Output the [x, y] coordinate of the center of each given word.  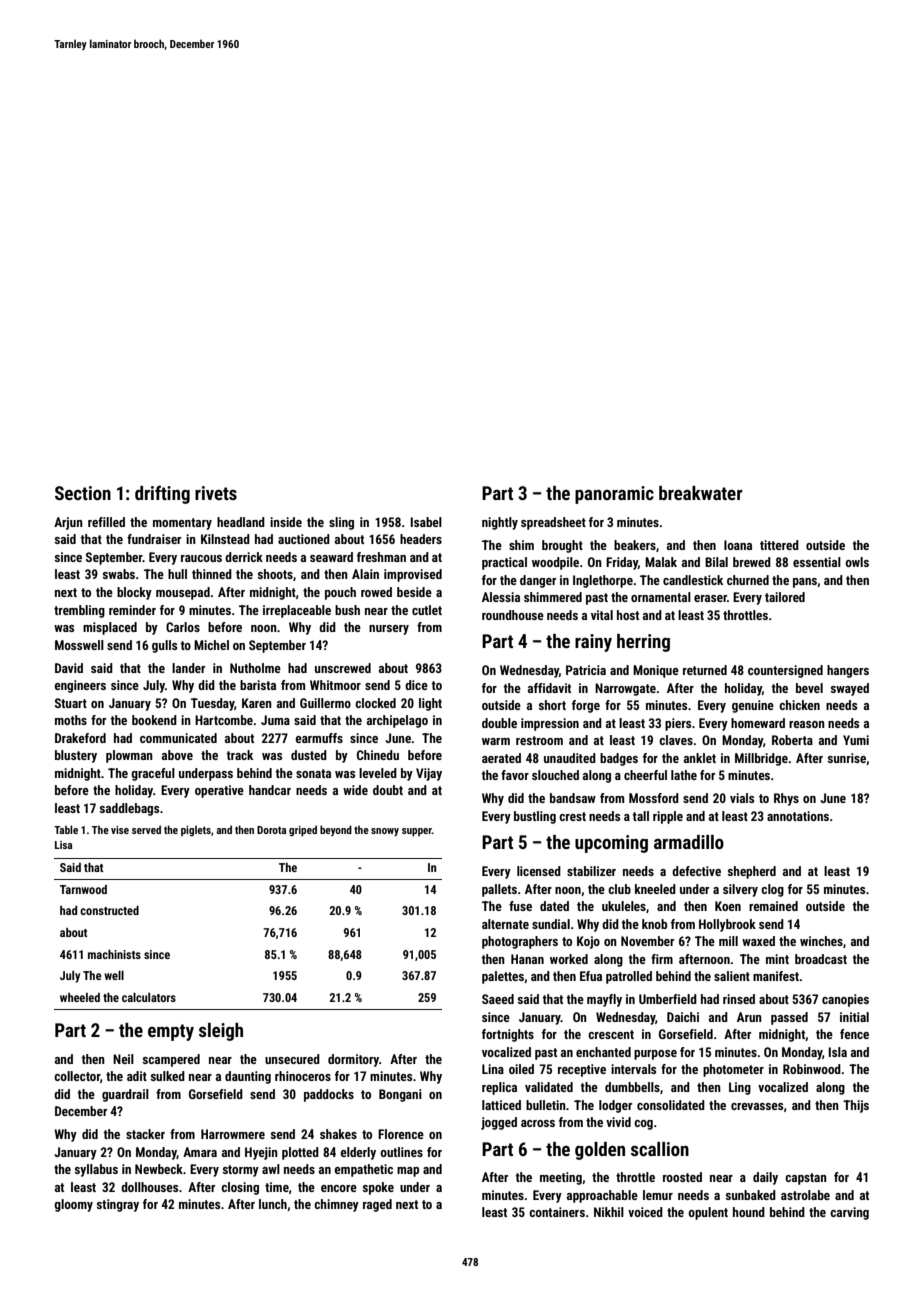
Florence [401, 1134]
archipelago [397, 721]
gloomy [73, 1205]
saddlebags [129, 809]
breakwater [701, 493]
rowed [376, 592]
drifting [162, 494]
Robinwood [812, 1069]
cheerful [645, 775]
